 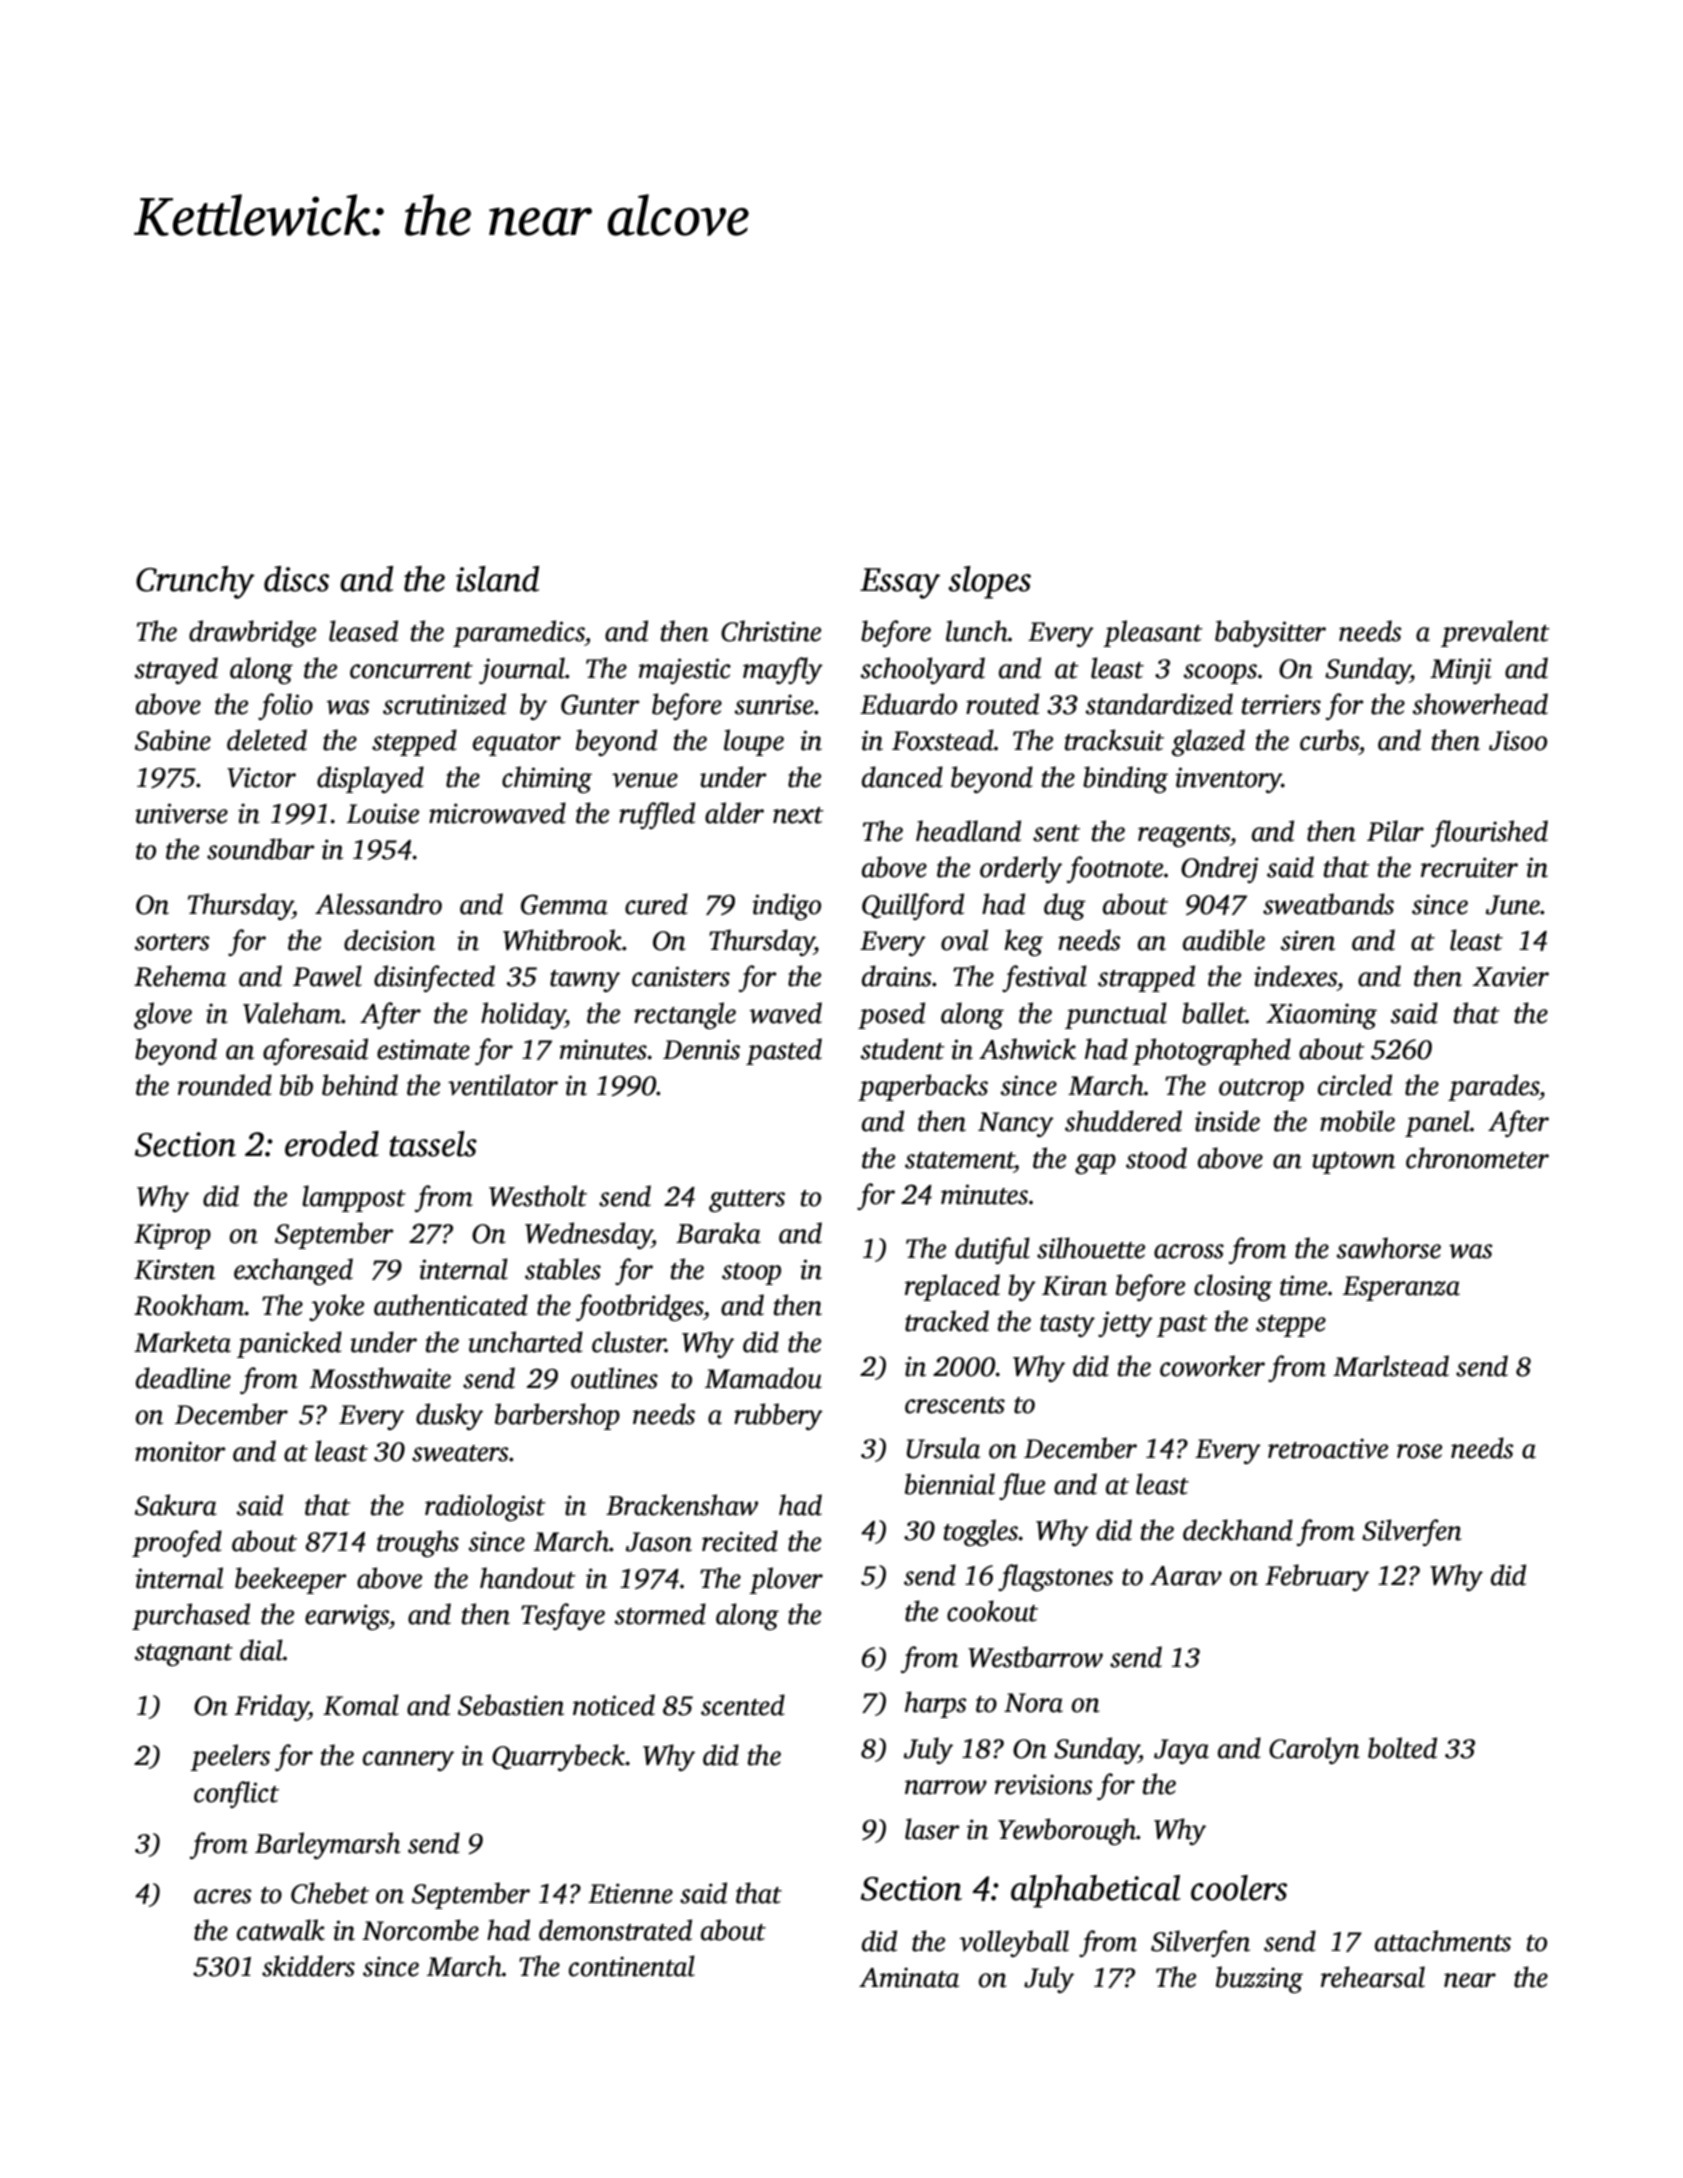 I want to click on peelers, so click(x=230, y=1757).
